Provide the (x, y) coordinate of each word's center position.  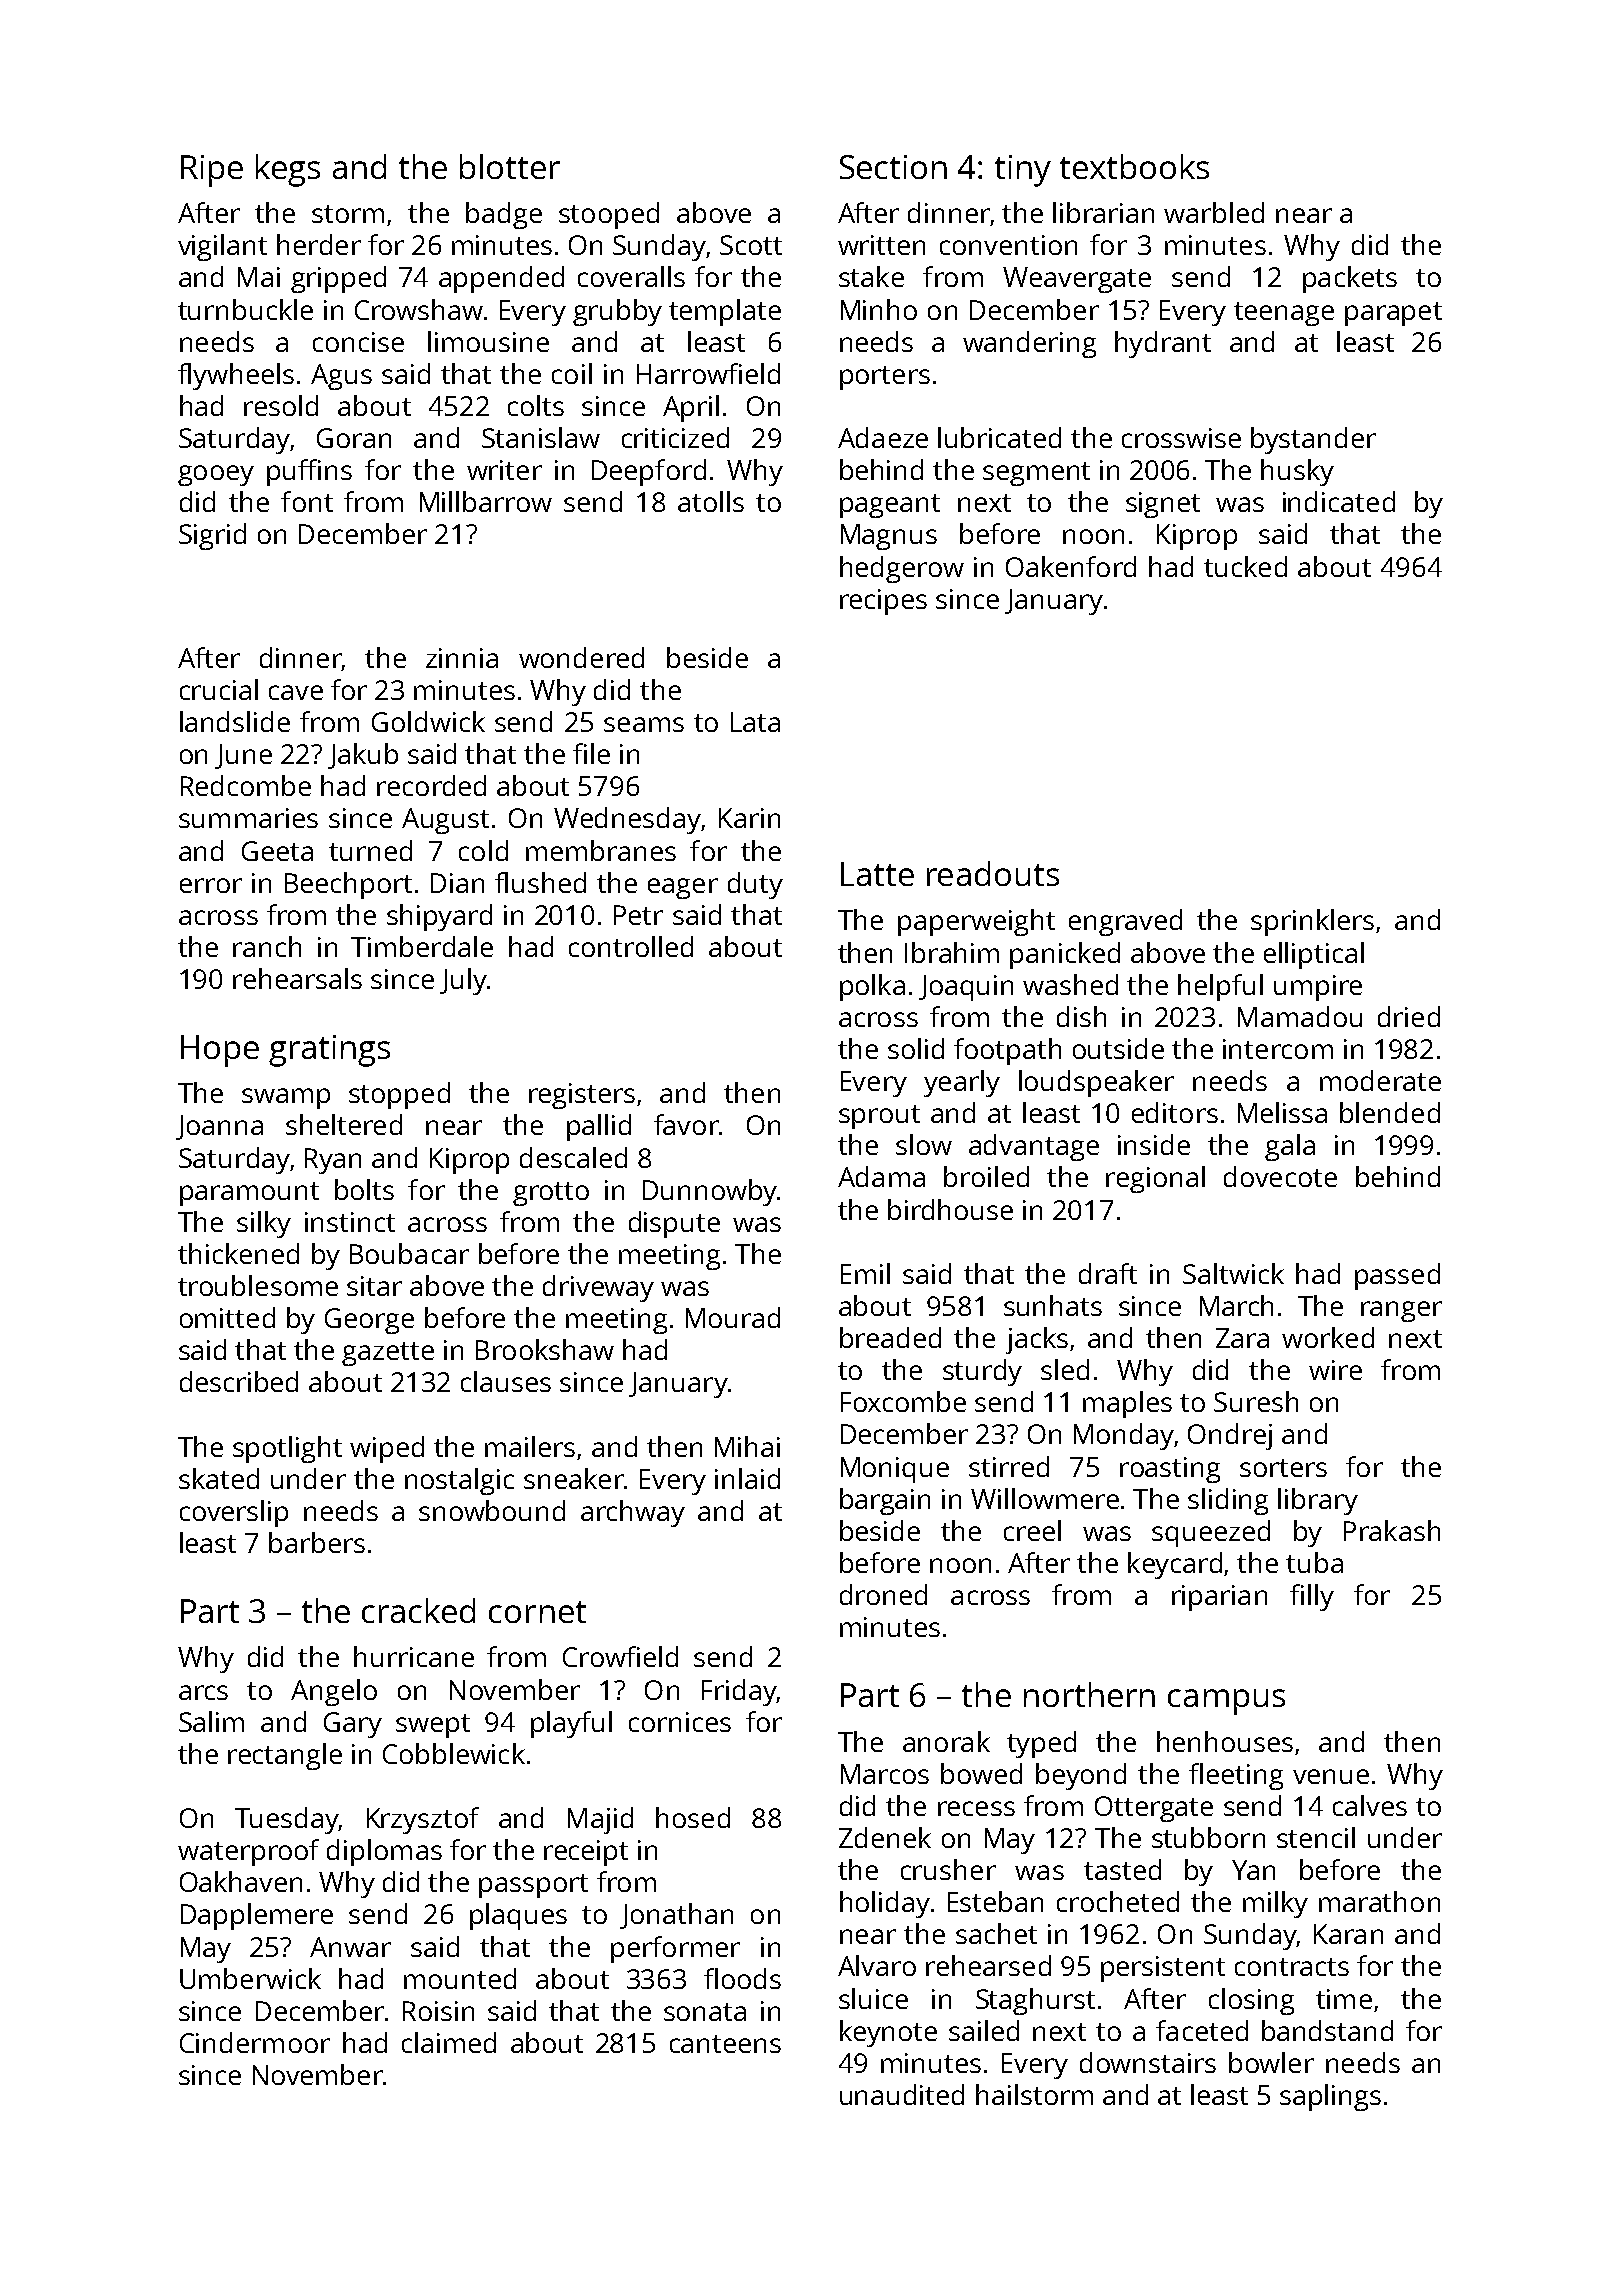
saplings (1330, 2097)
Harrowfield (708, 373)
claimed (449, 2042)
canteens (725, 2044)
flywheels (236, 376)
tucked (1245, 566)
